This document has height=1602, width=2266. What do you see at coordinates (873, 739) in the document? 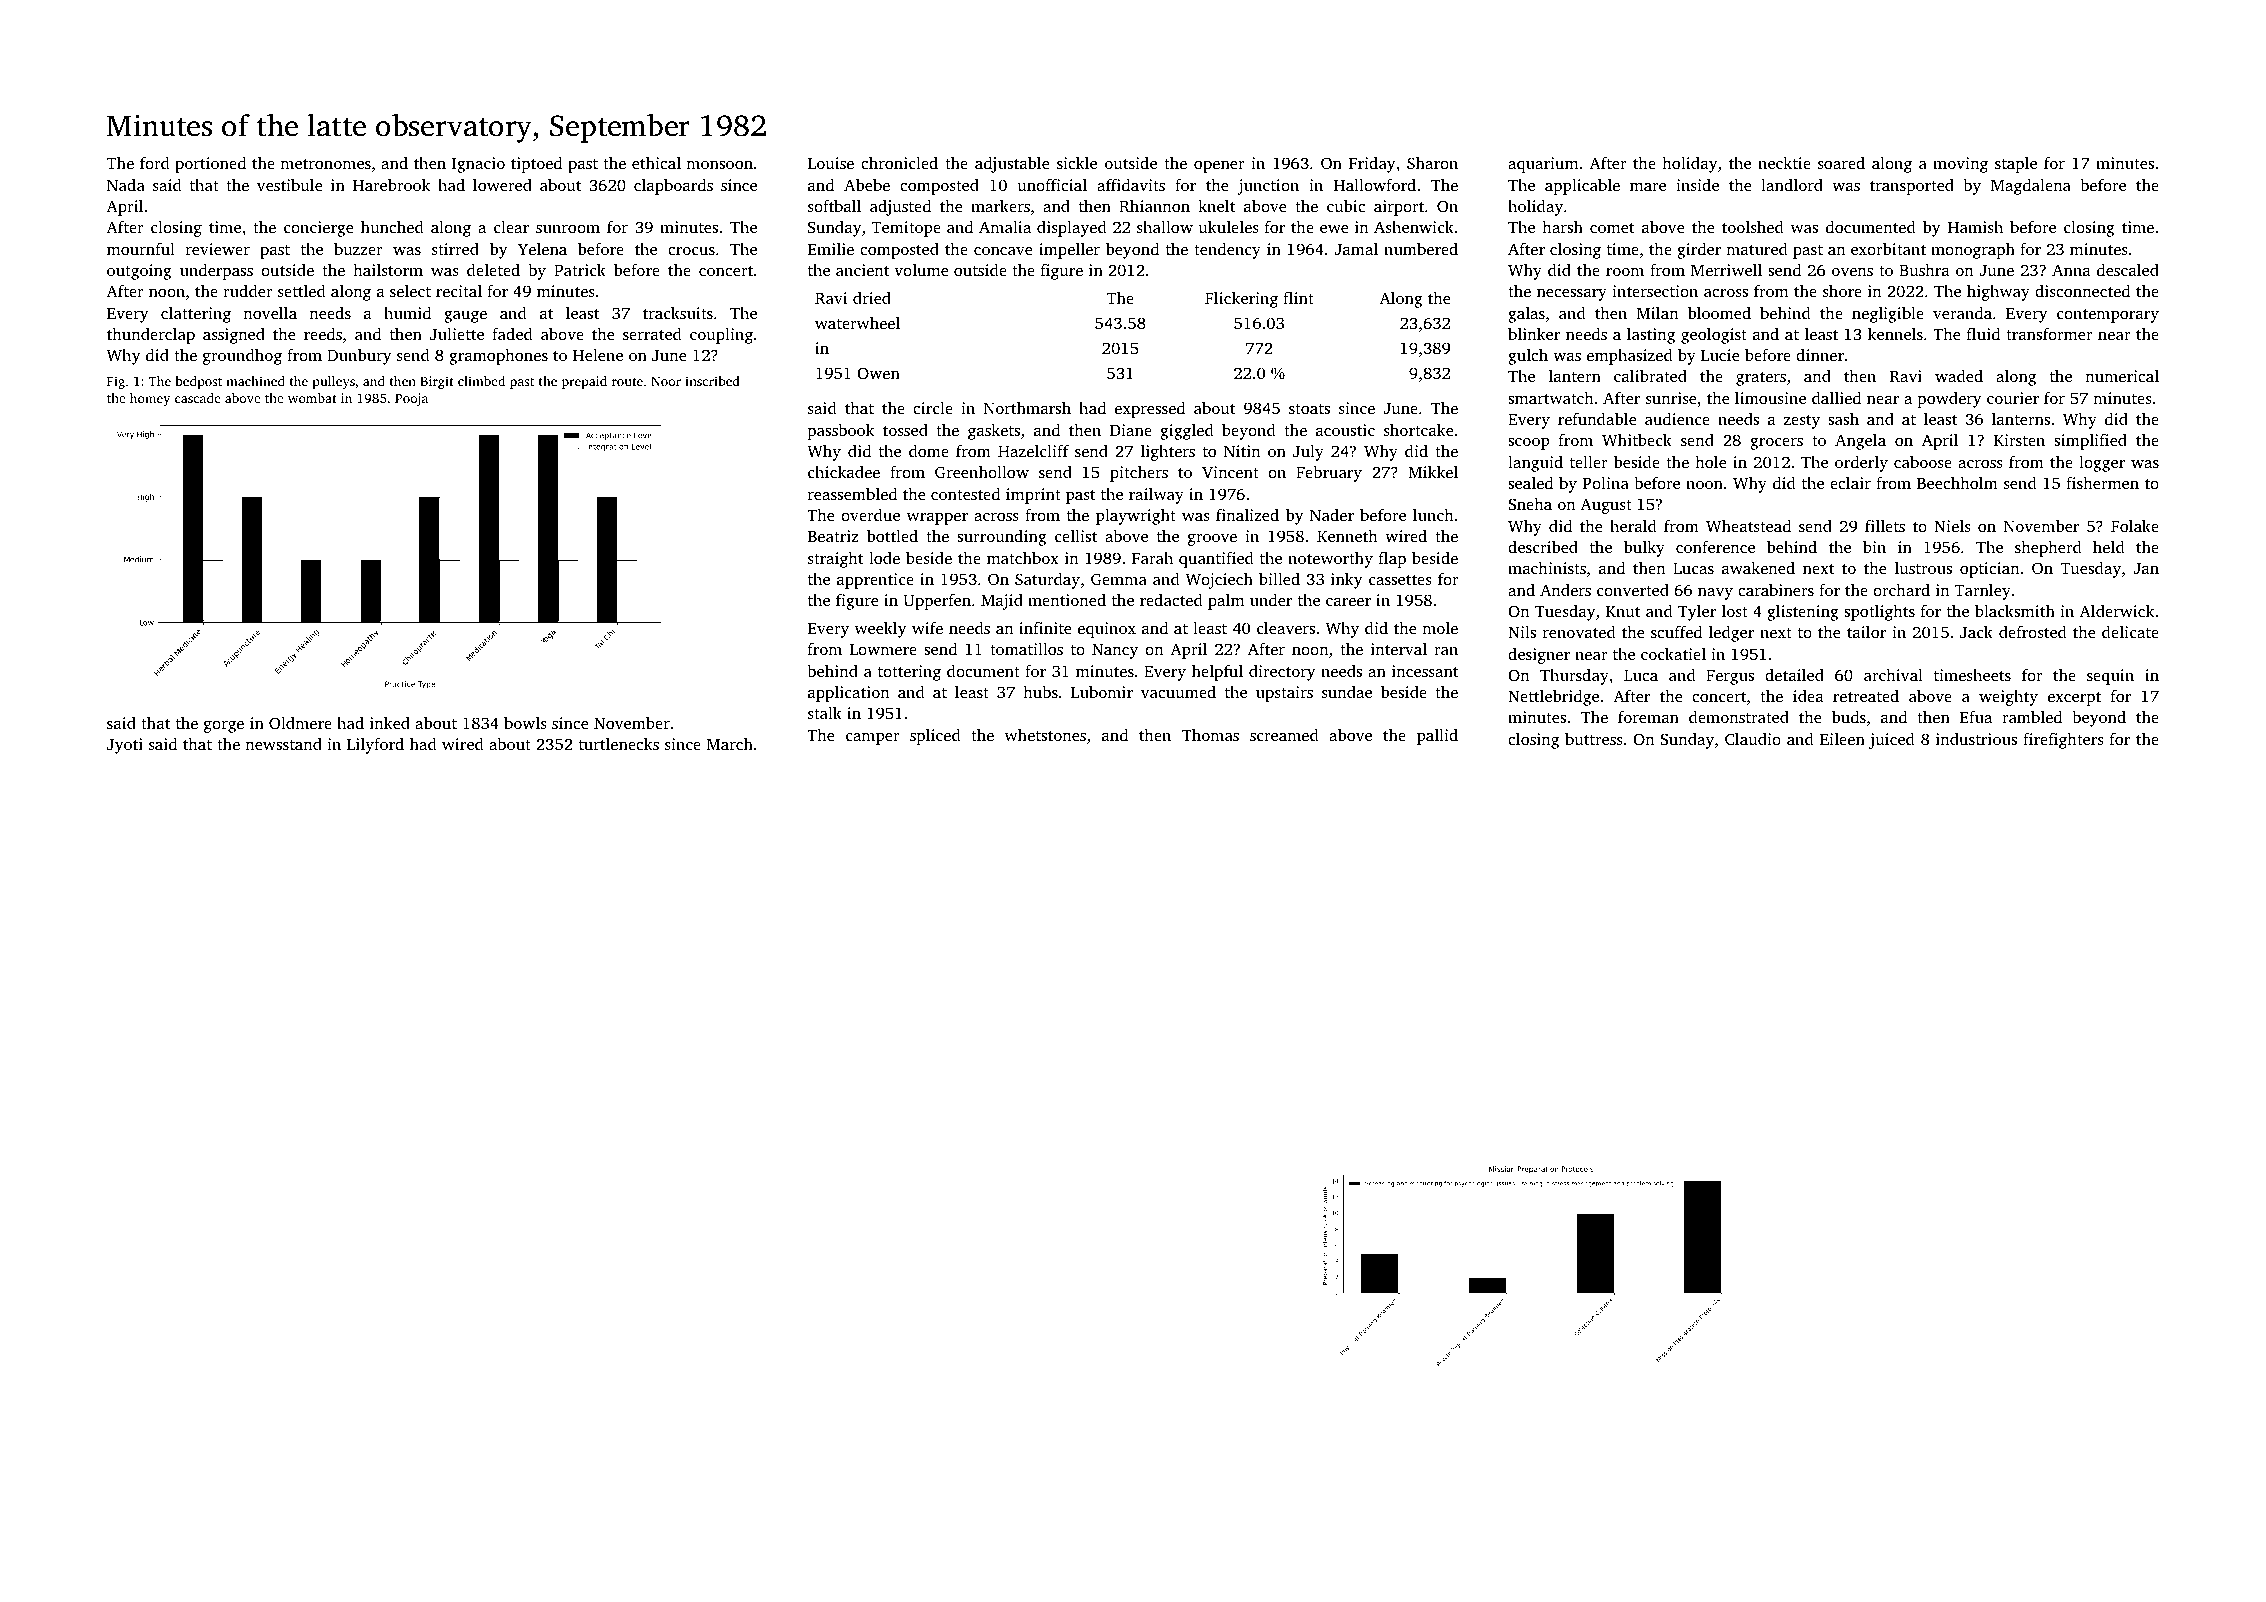
I see `camper` at bounding box center [873, 739].
